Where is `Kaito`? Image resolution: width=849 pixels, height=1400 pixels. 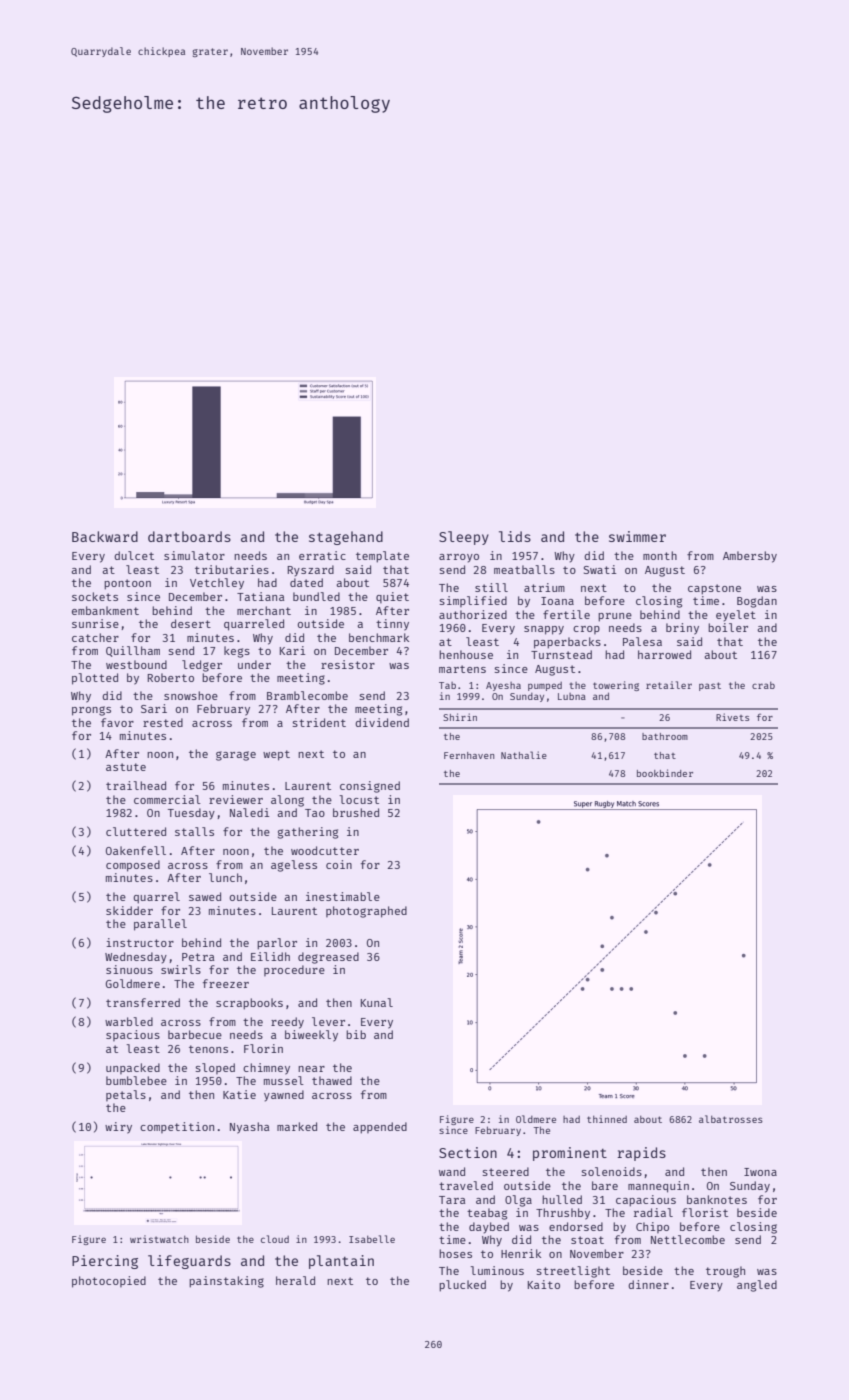 Kaito is located at coordinates (544, 1284).
